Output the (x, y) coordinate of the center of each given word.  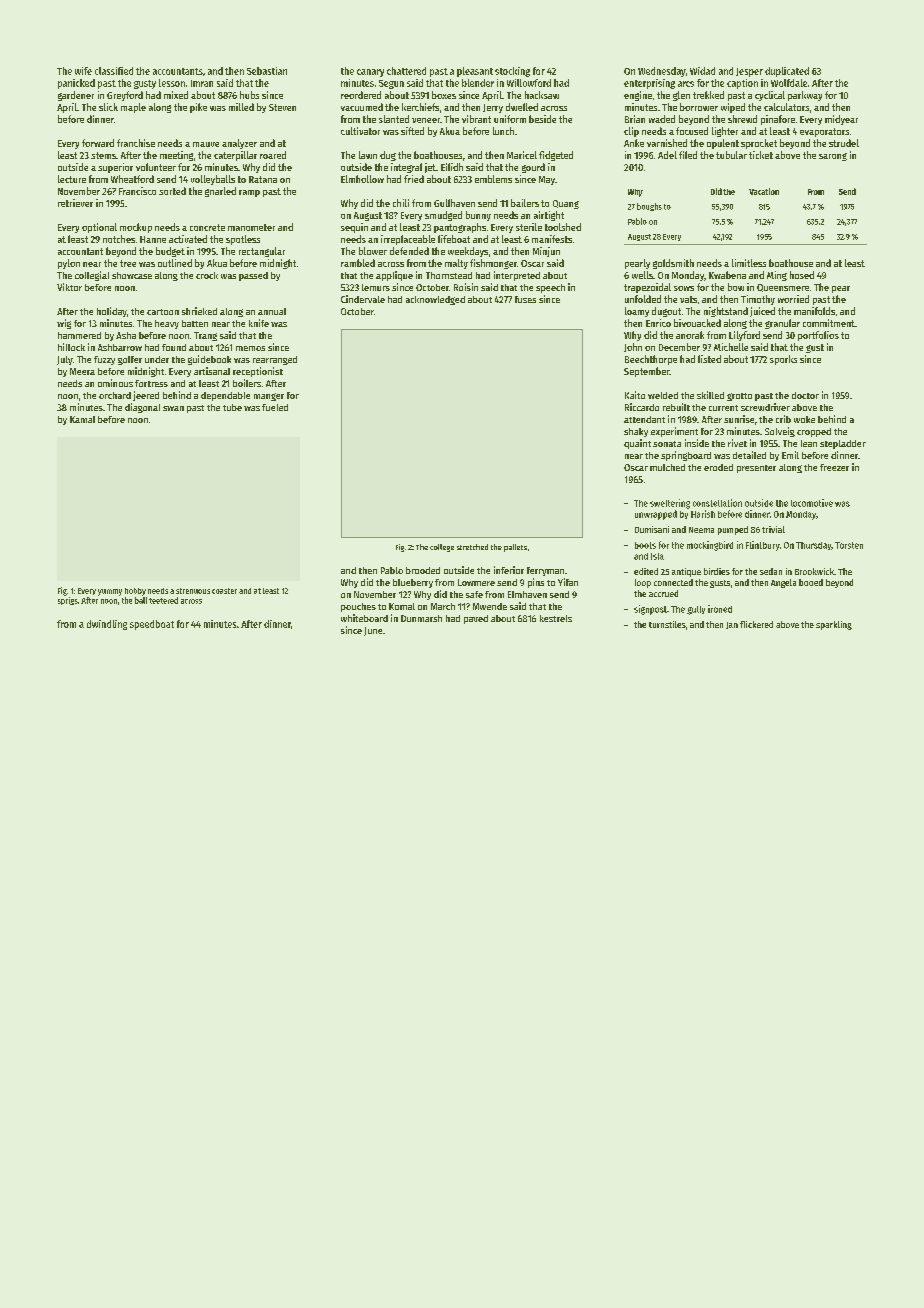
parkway (805, 96)
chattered (406, 71)
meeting (176, 156)
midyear (841, 120)
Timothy (758, 300)
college (442, 548)
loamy (637, 312)
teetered (163, 600)
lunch (503, 131)
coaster (224, 591)
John (633, 347)
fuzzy (104, 360)
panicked (76, 84)
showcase (132, 275)
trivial (773, 529)
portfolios (818, 336)
